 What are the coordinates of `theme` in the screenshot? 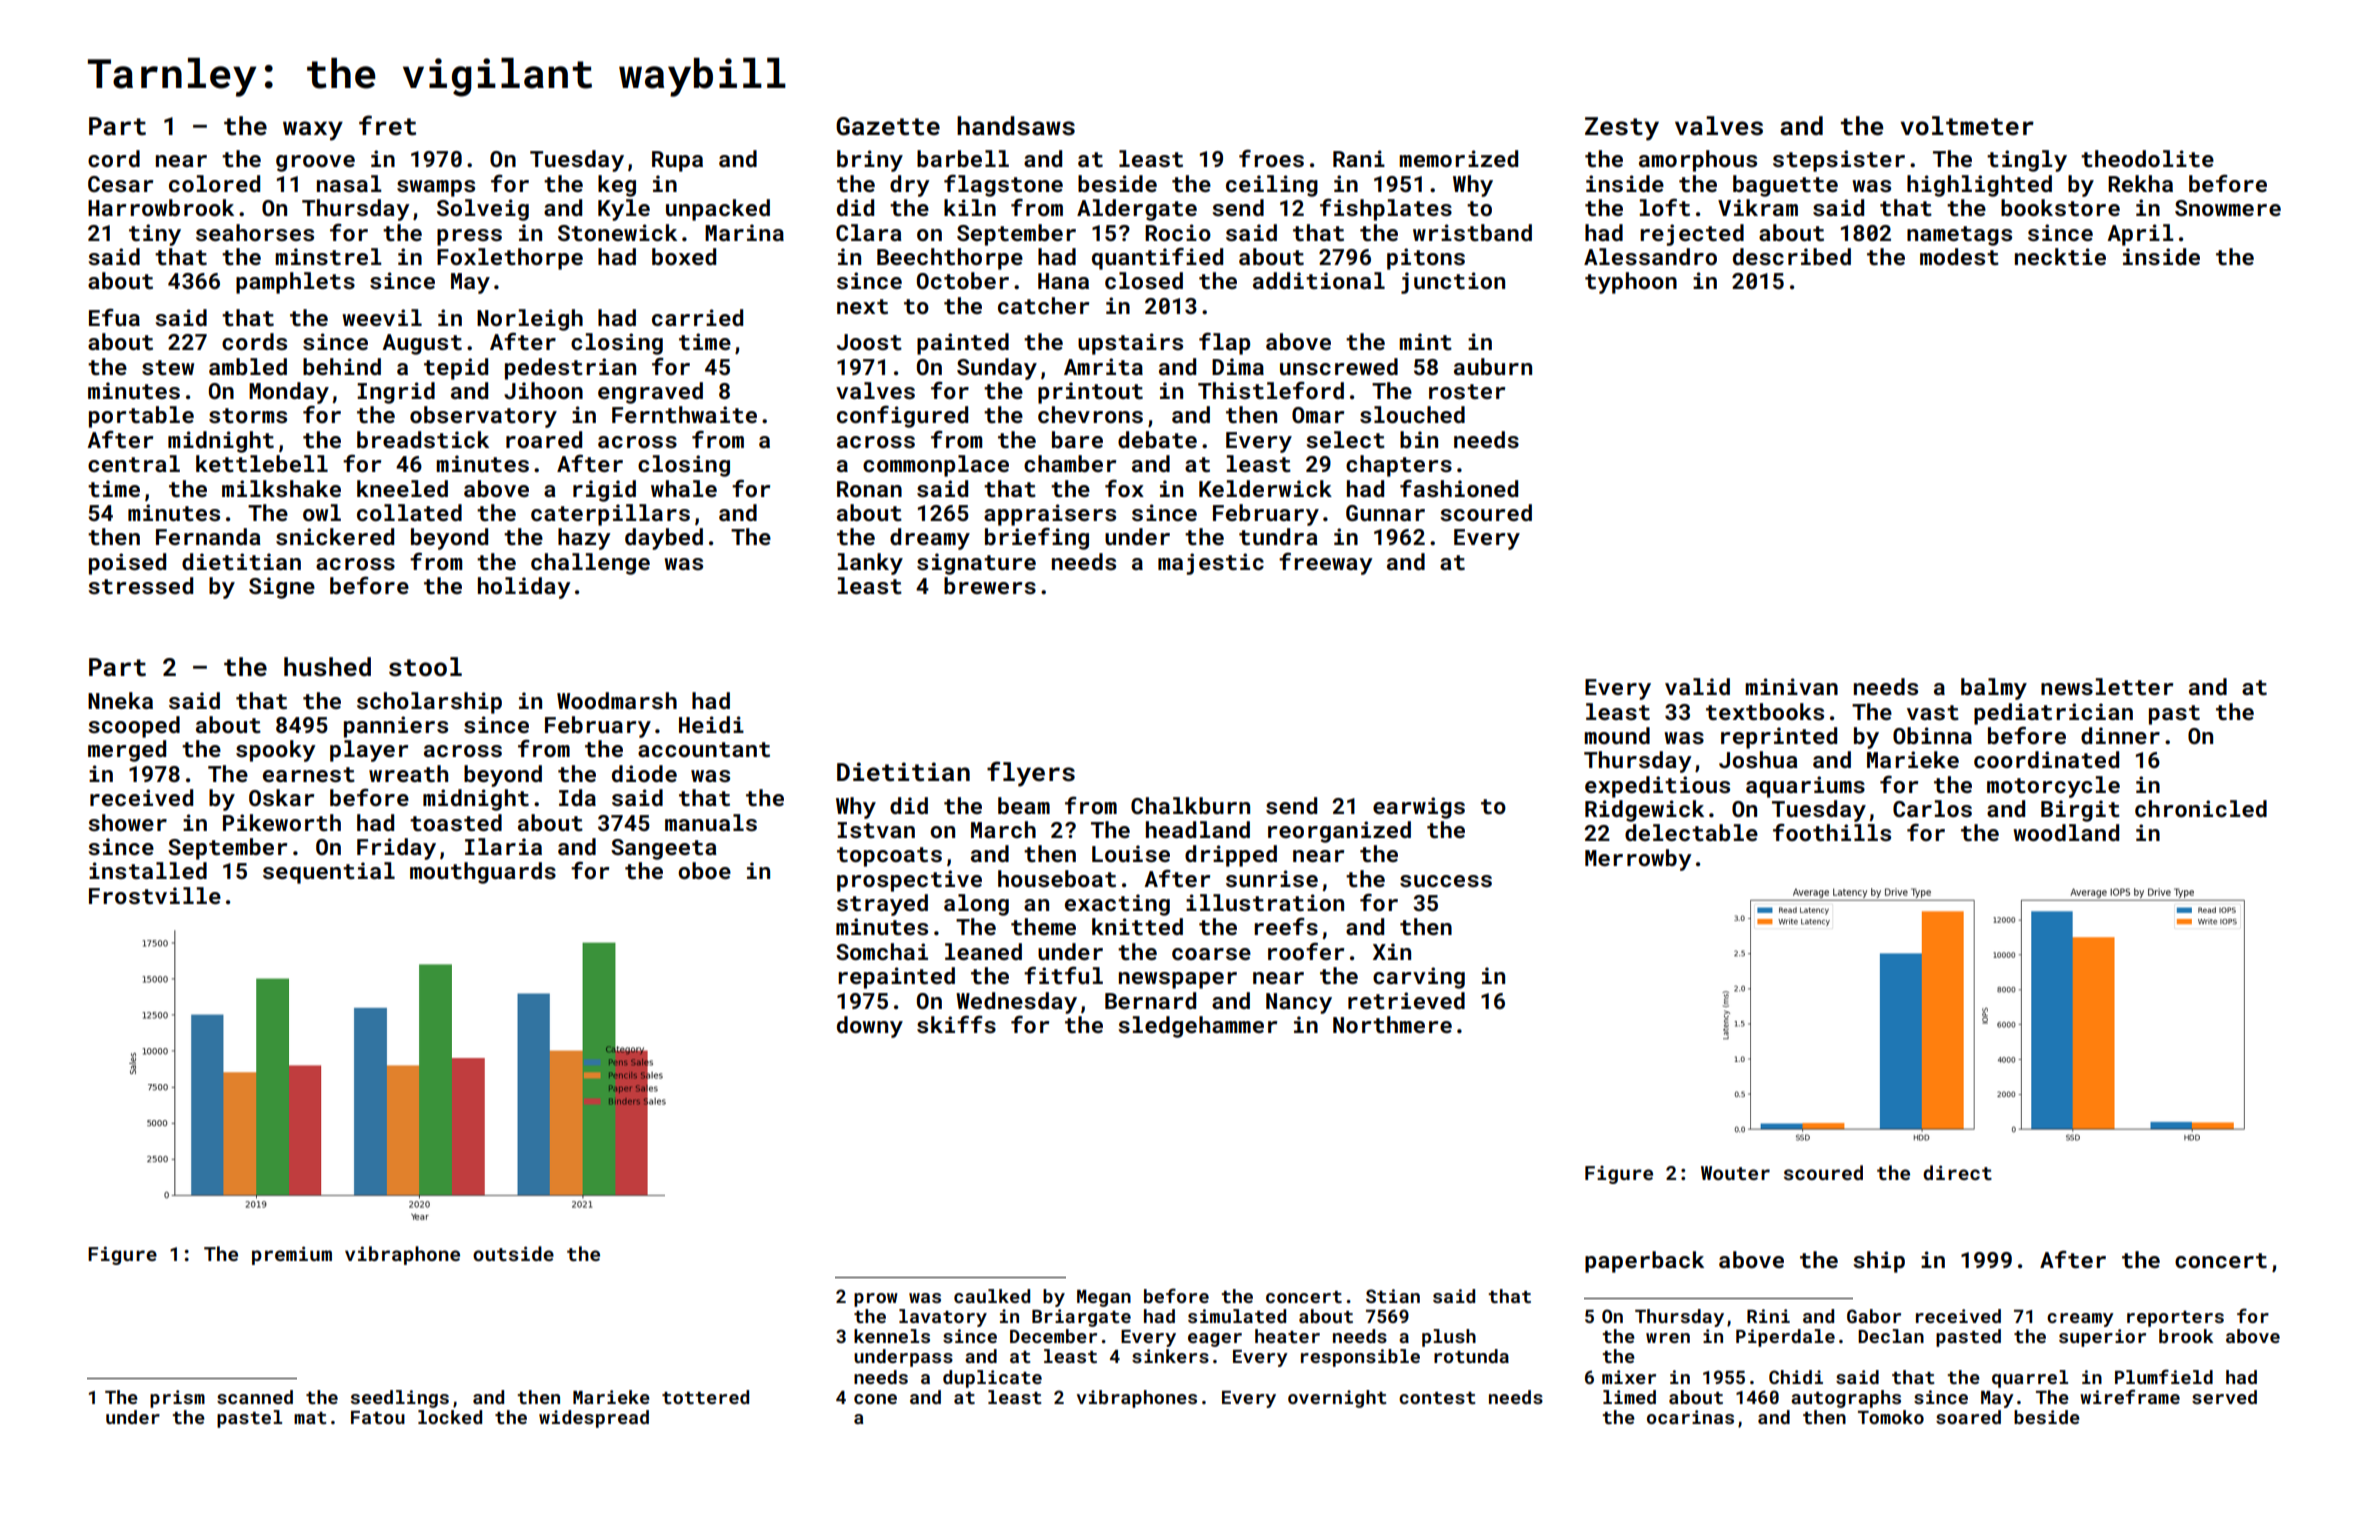 It's located at (1043, 926).
